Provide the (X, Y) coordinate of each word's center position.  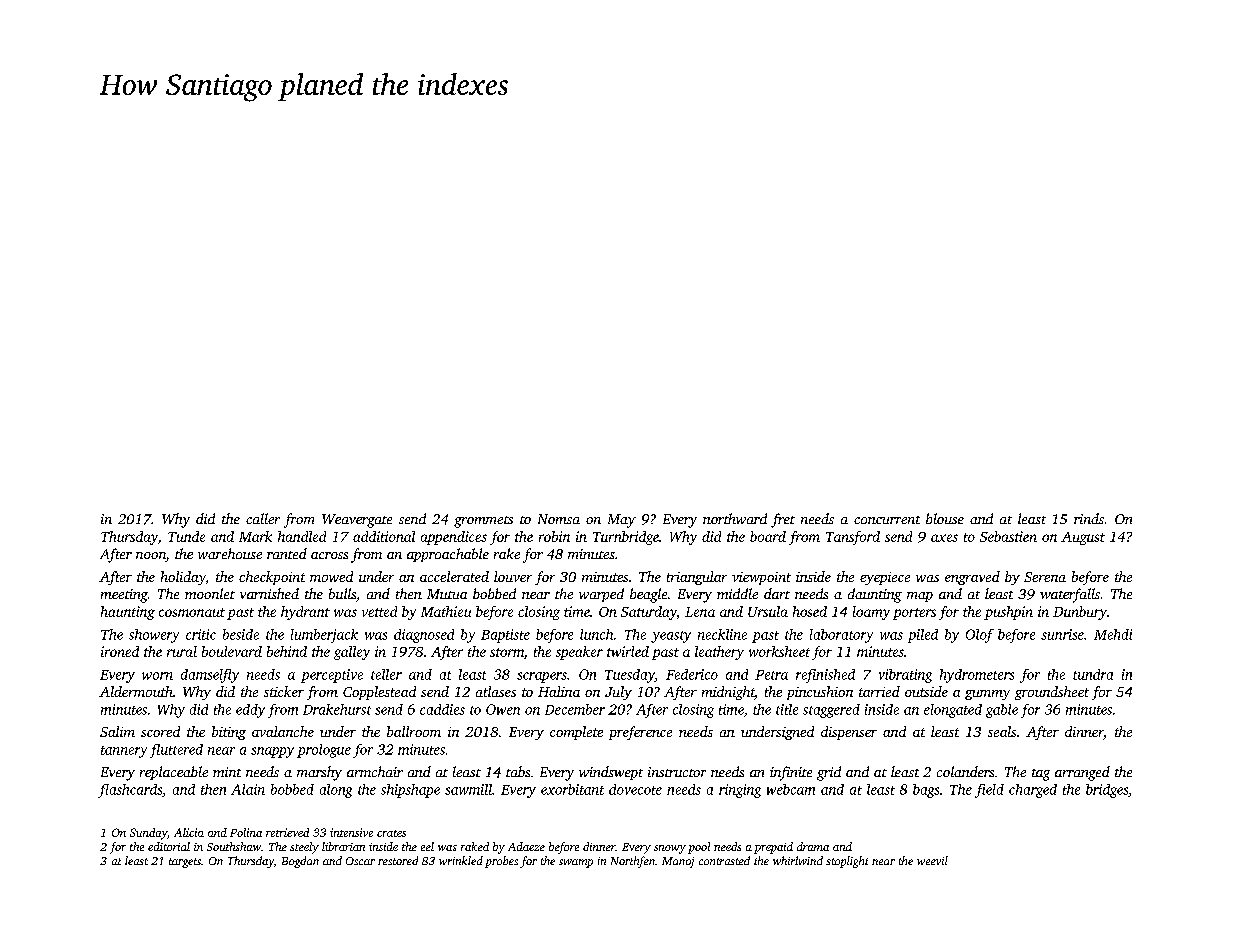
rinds (1089, 518)
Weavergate (357, 521)
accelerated (454, 576)
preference (640, 733)
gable (1002, 711)
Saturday (649, 613)
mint (227, 772)
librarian (343, 846)
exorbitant (572, 789)
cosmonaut (192, 612)
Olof (980, 636)
